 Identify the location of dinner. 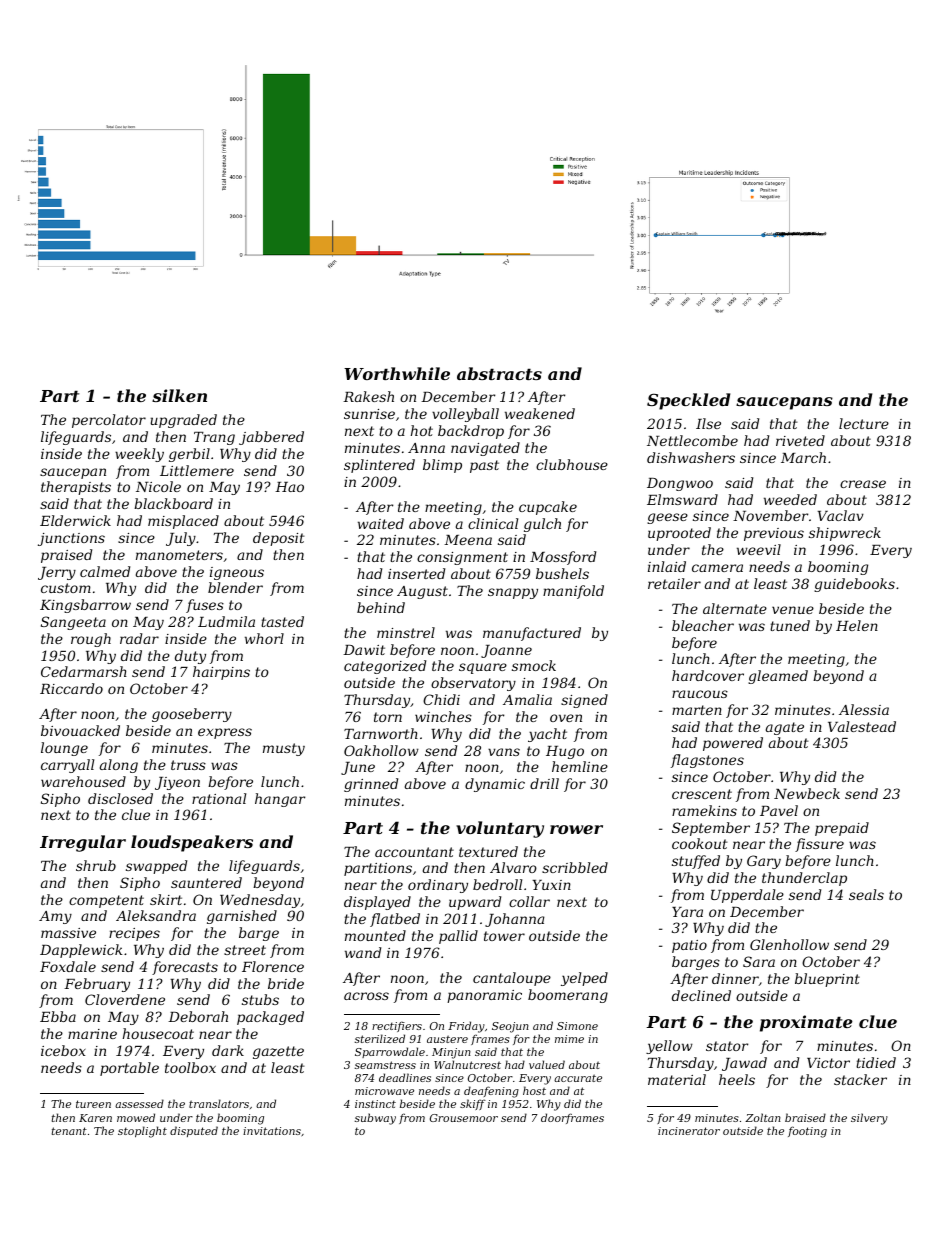
(735, 978).
